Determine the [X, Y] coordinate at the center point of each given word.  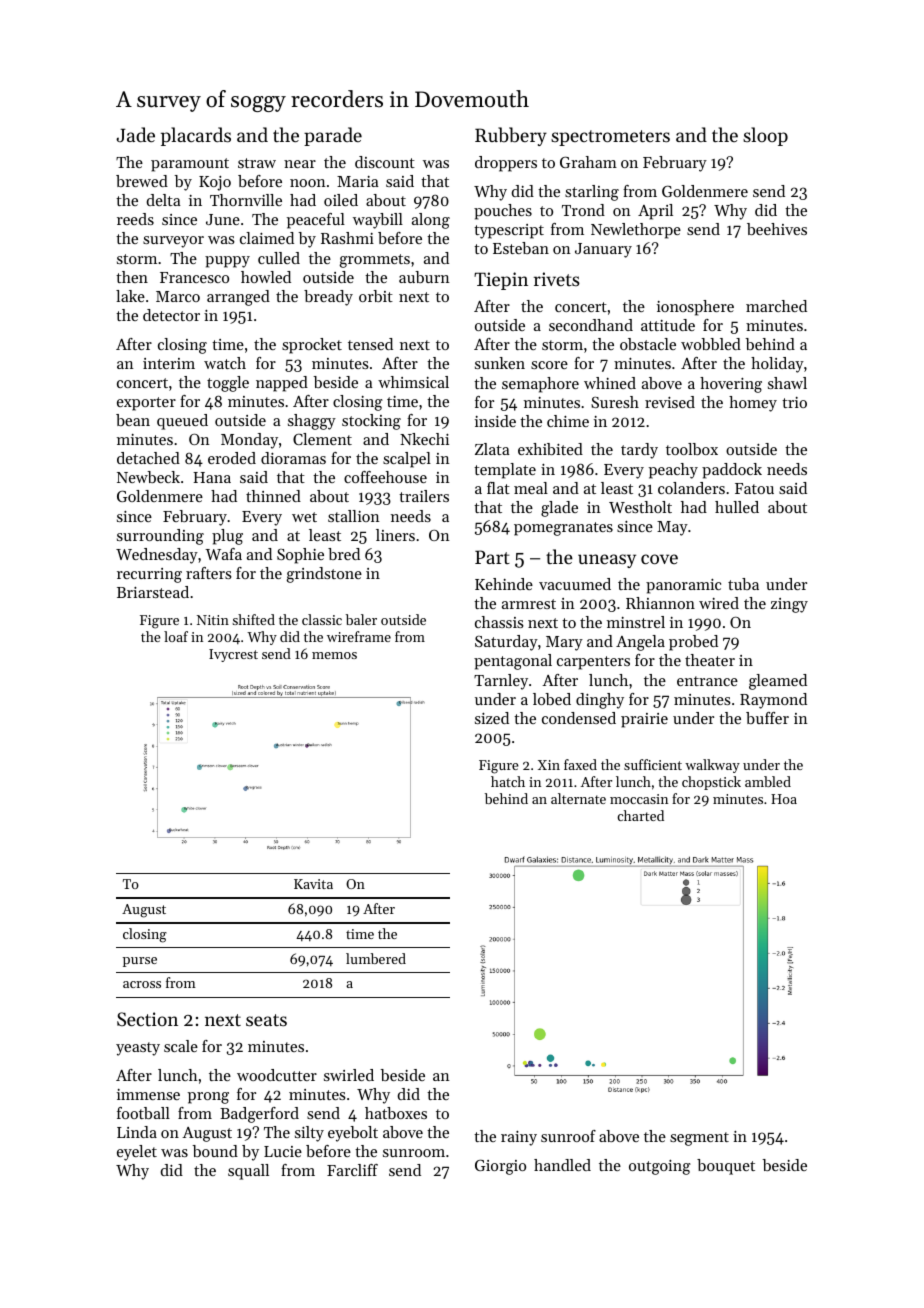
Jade [135, 134]
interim [169, 363]
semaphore [540, 385]
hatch [508, 781]
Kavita [313, 884]
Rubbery [511, 136]
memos [334, 655]
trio [794, 402]
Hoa [784, 799]
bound [215, 1151]
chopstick [711, 783]
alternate [578, 798]
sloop [765, 136]
